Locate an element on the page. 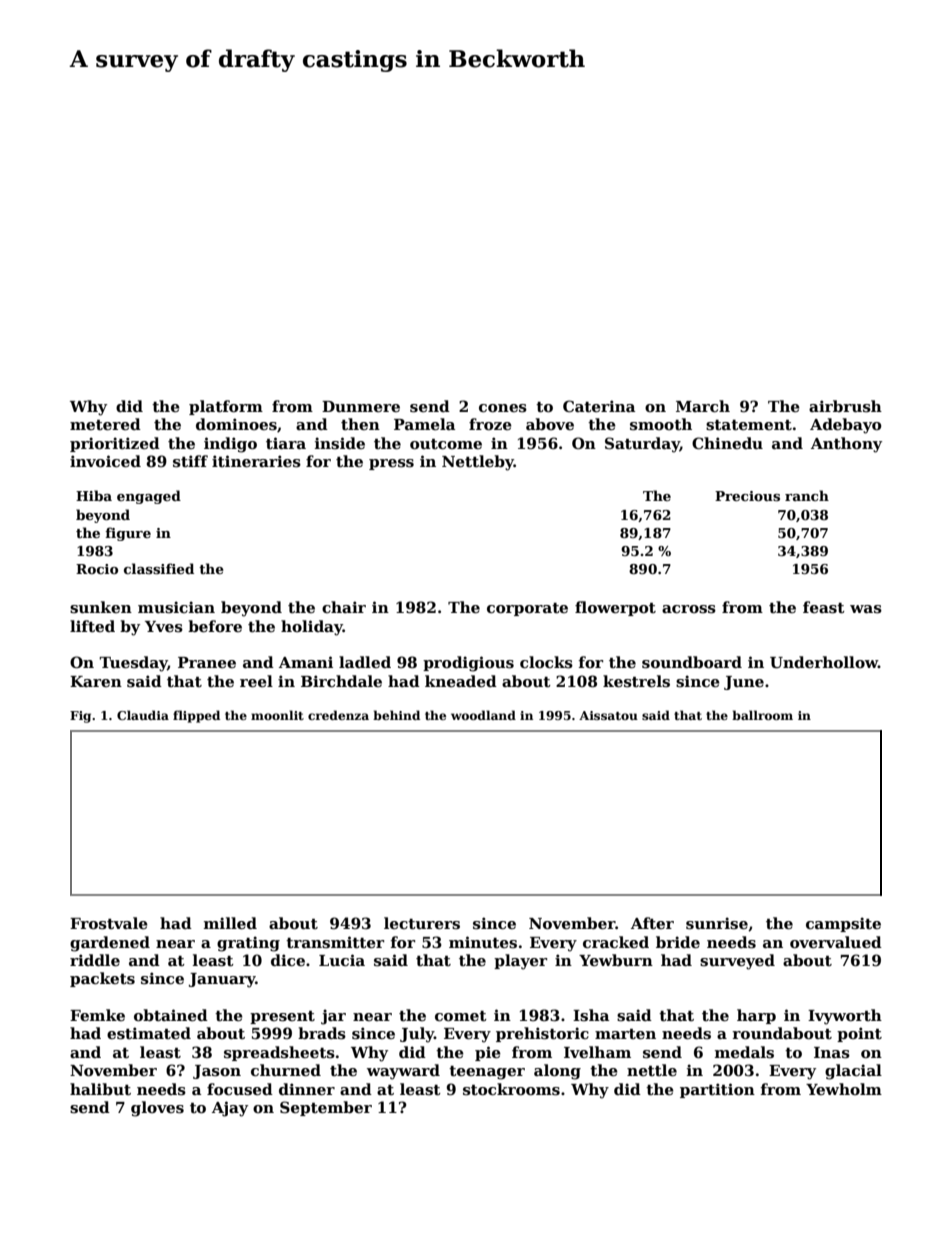 This page has width=952, height=1233. Femke is located at coordinates (97, 1015).
